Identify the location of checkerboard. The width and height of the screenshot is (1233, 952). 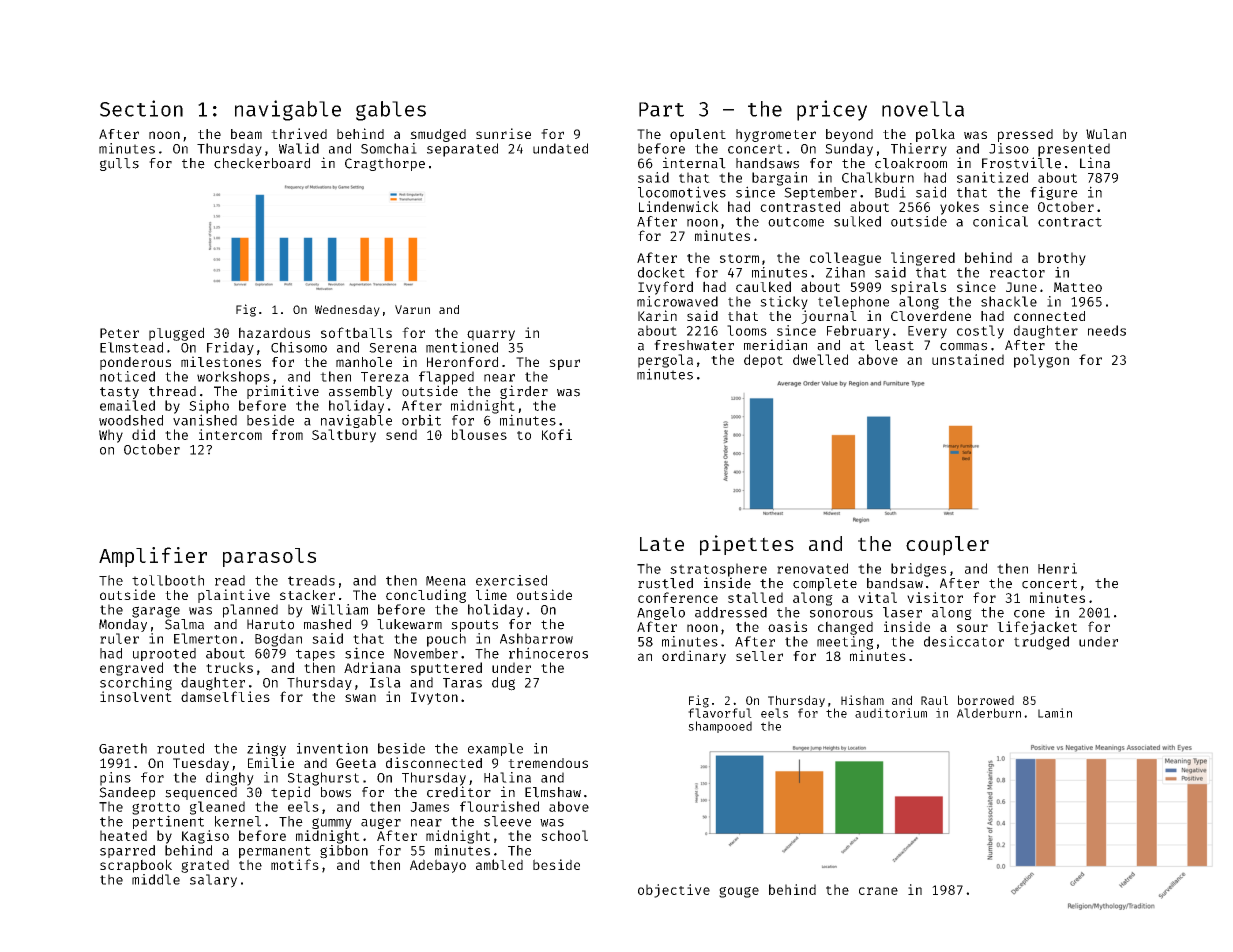
(262, 163).
